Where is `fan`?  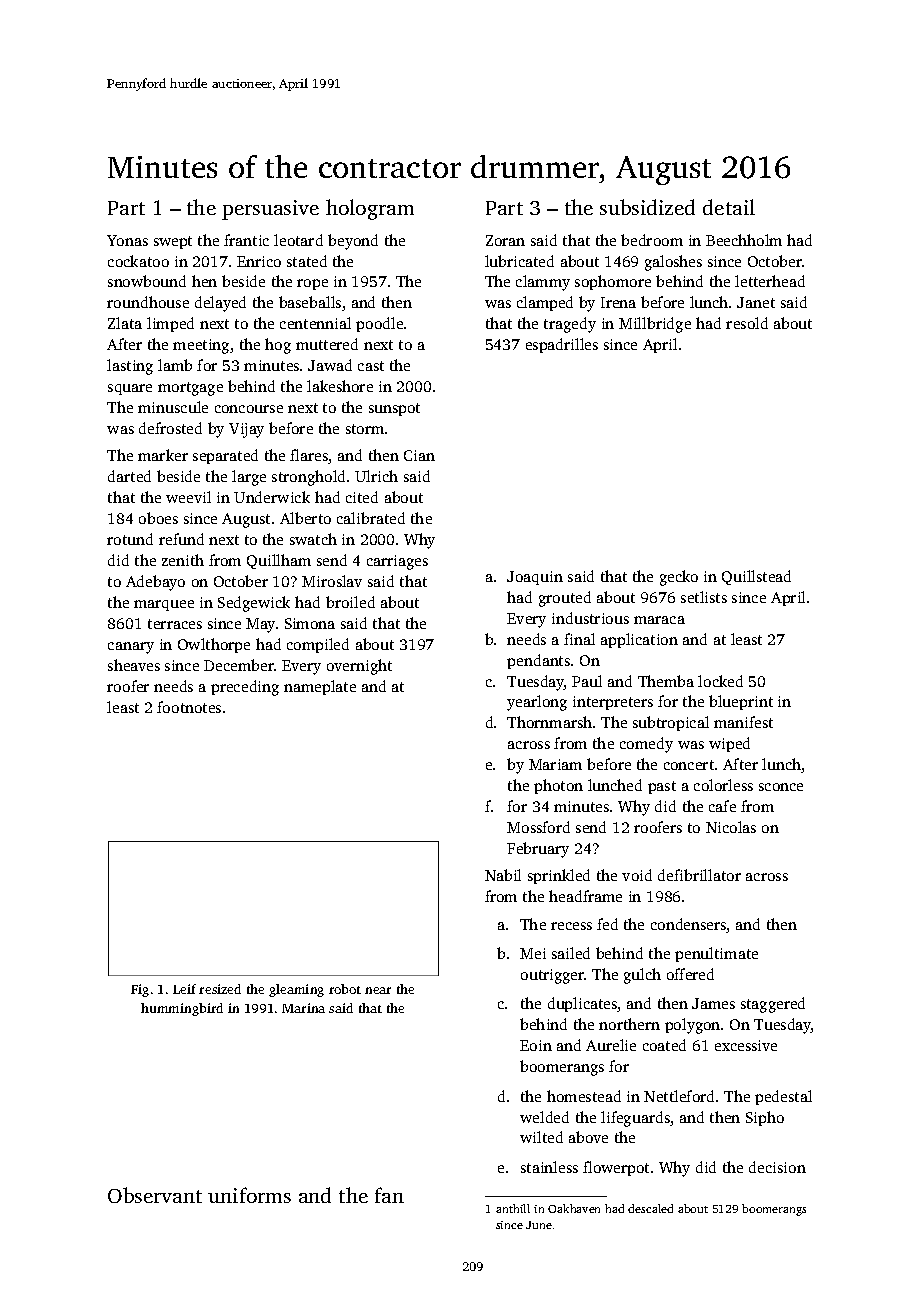 fan is located at coordinates (389, 1195).
